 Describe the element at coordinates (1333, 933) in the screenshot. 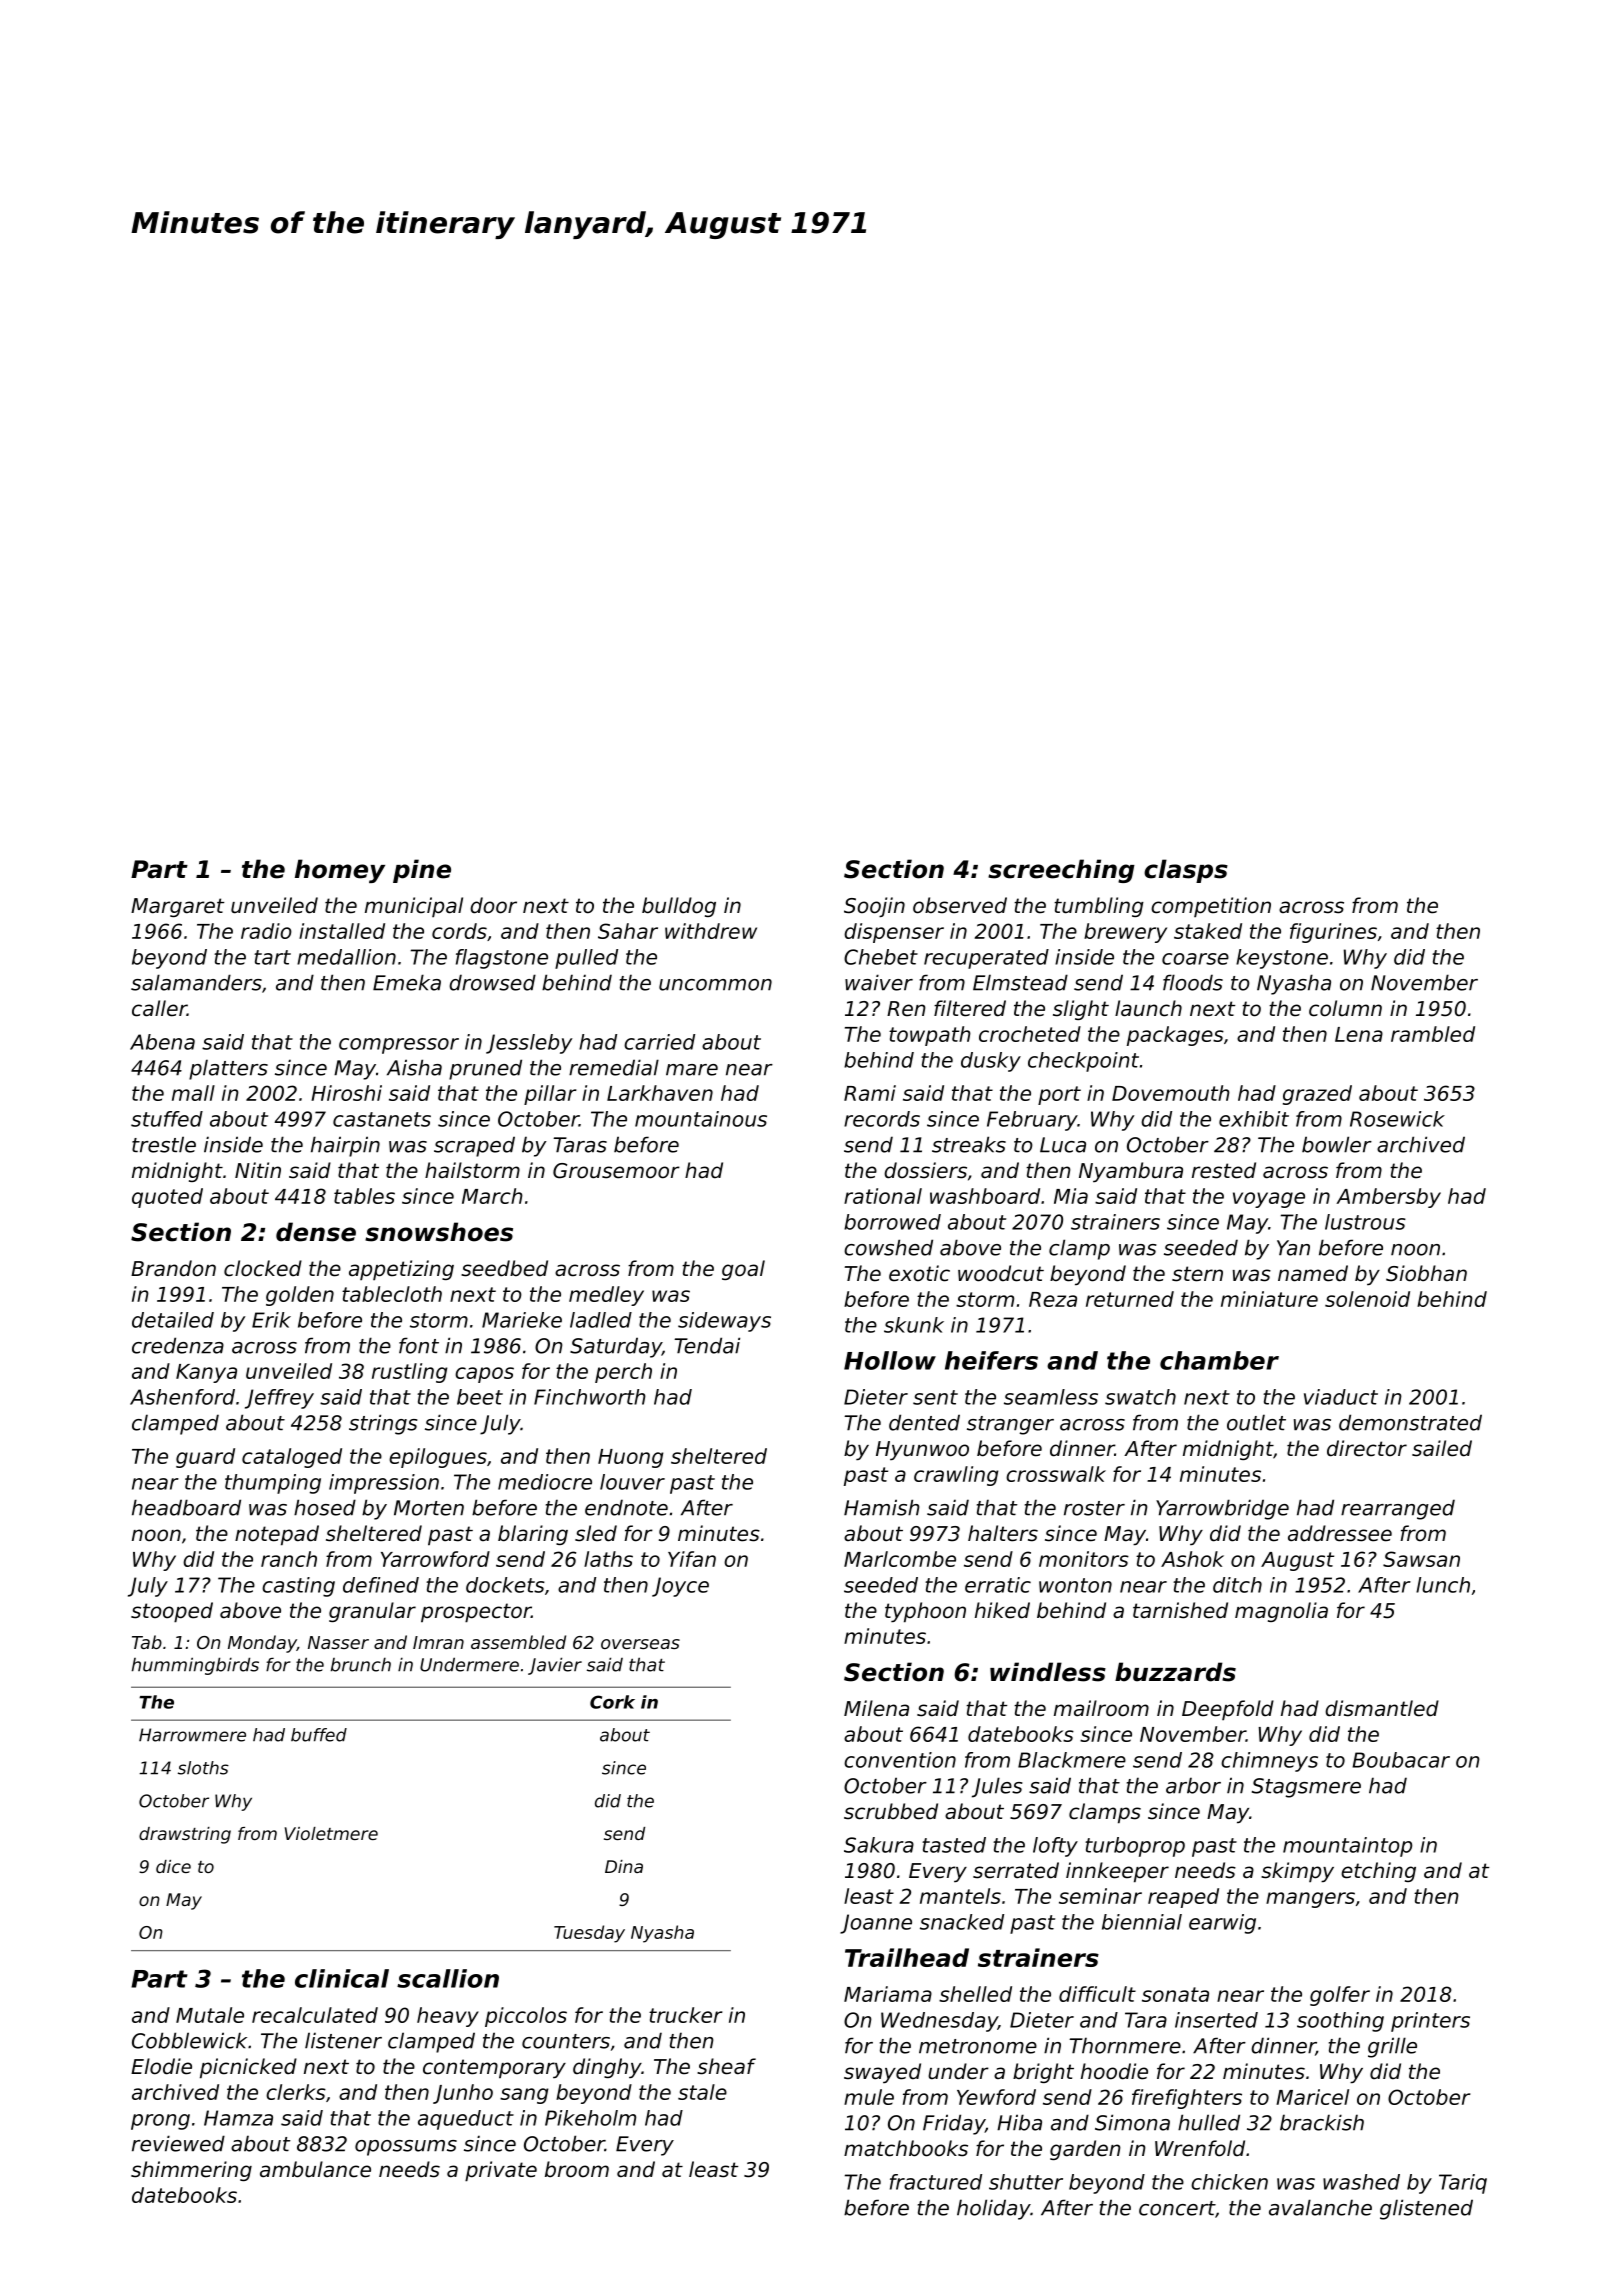

I see `figurines` at that location.
